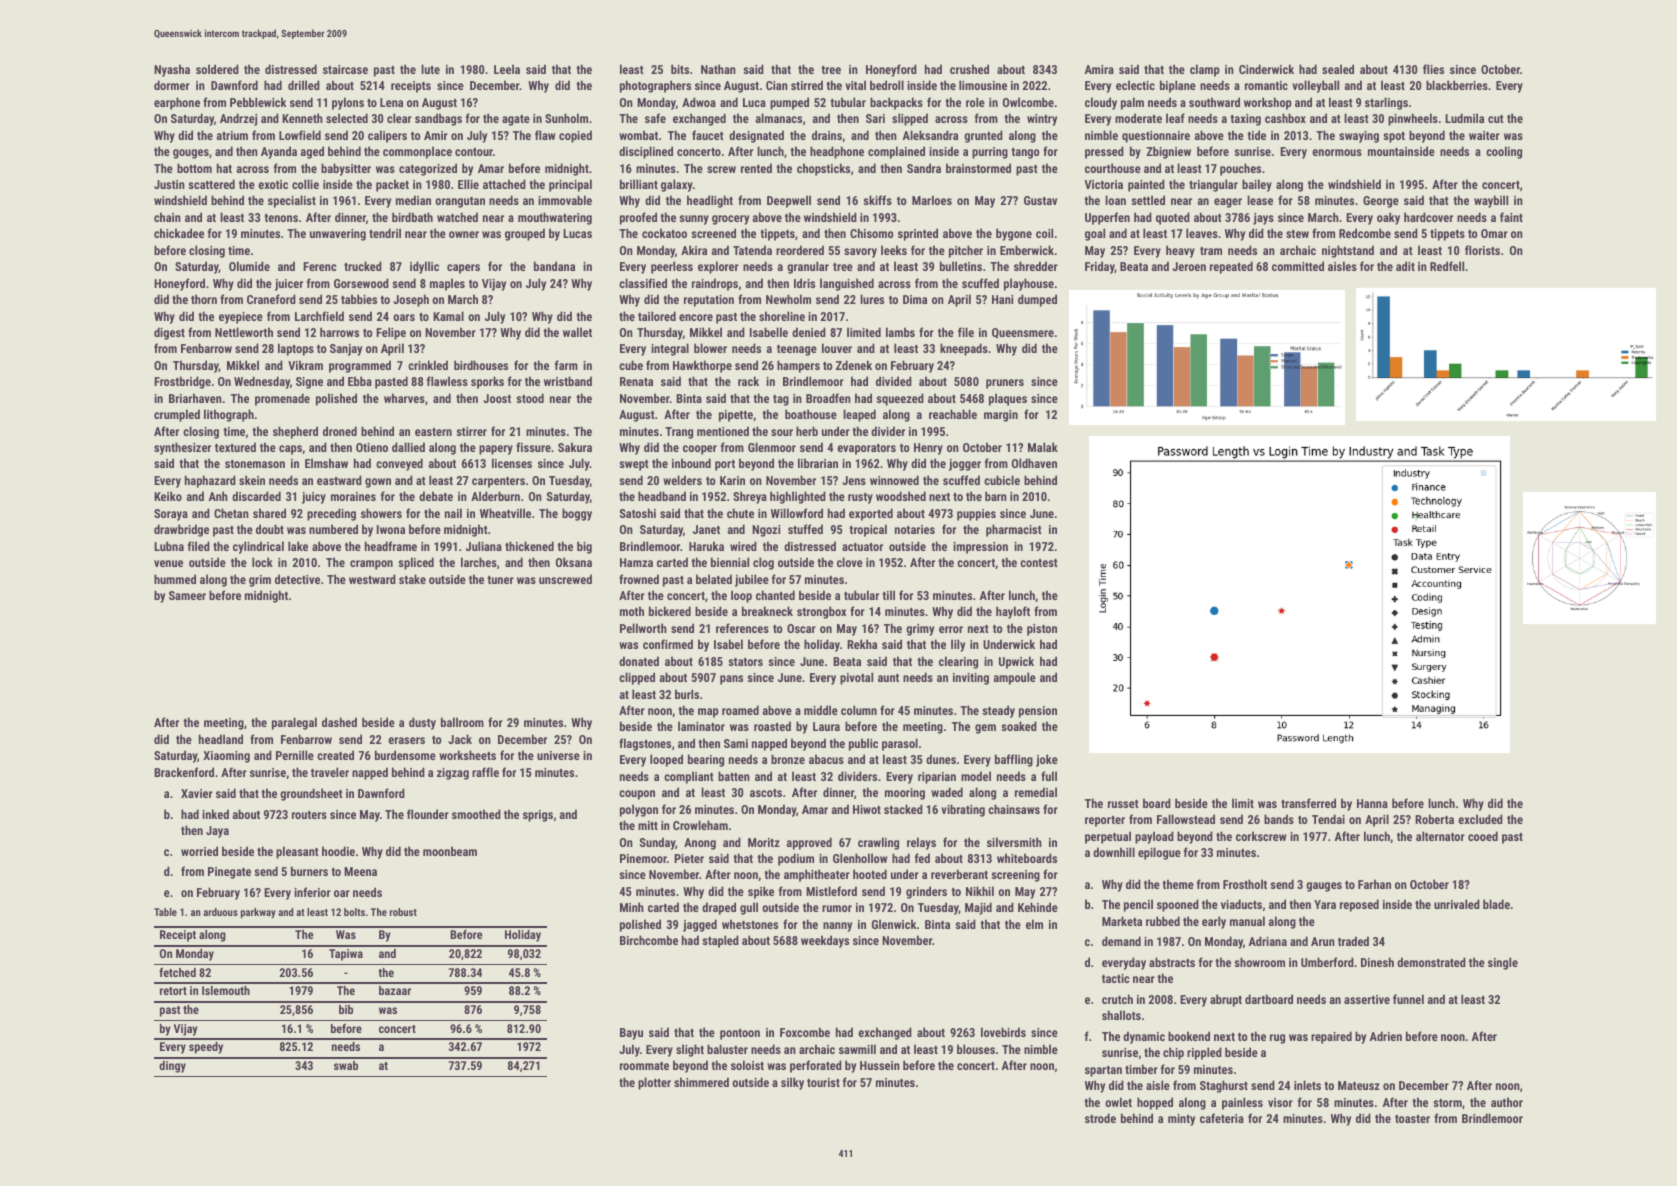 The height and width of the screenshot is (1186, 1677). Describe the element at coordinates (191, 154) in the screenshot. I see `gouges` at that location.
